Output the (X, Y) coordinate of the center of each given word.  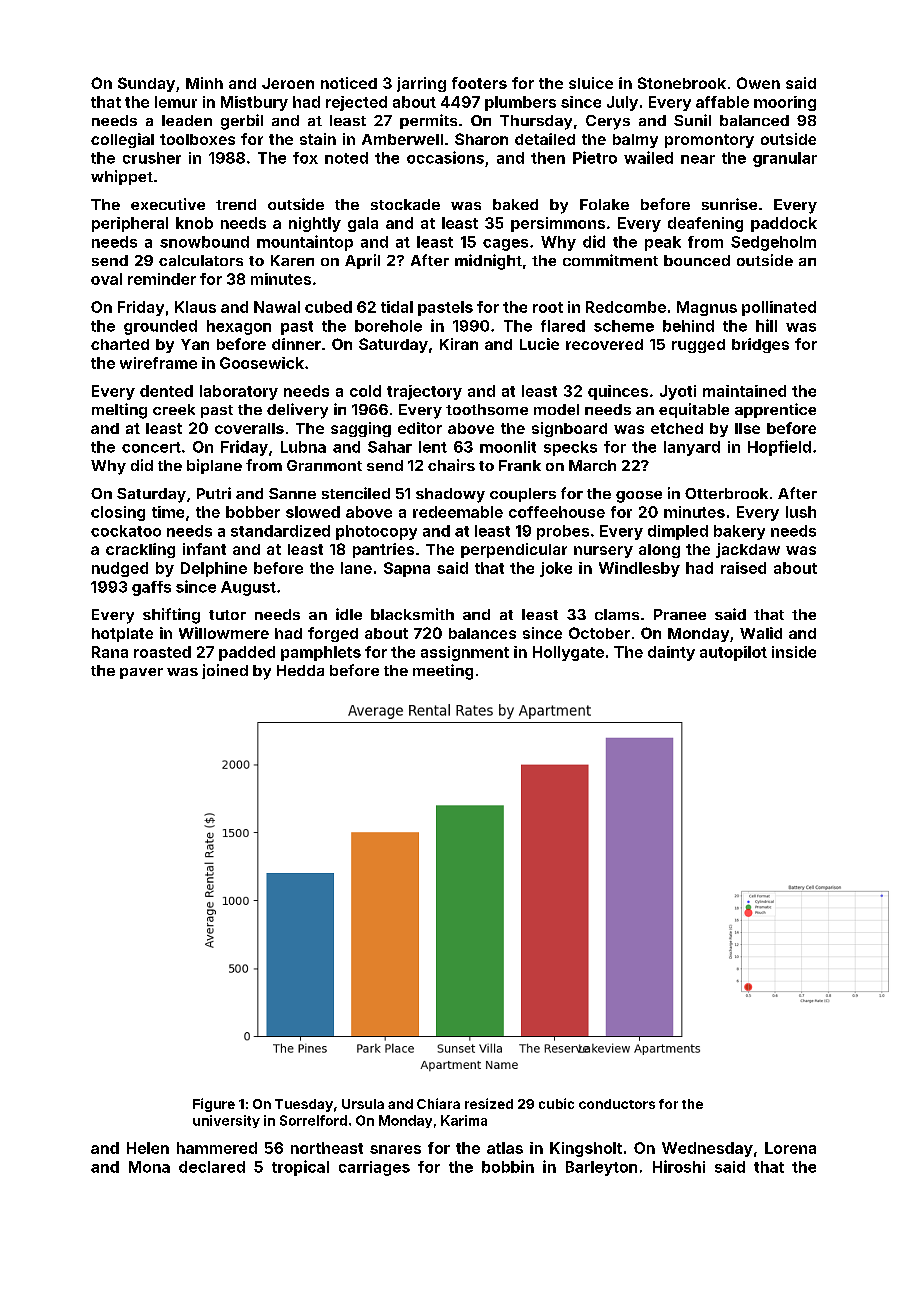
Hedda (300, 670)
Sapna (407, 569)
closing (118, 513)
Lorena (790, 1148)
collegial (122, 140)
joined (225, 671)
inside (794, 652)
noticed (349, 83)
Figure (214, 1105)
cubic (556, 1103)
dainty (671, 653)
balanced (754, 120)
